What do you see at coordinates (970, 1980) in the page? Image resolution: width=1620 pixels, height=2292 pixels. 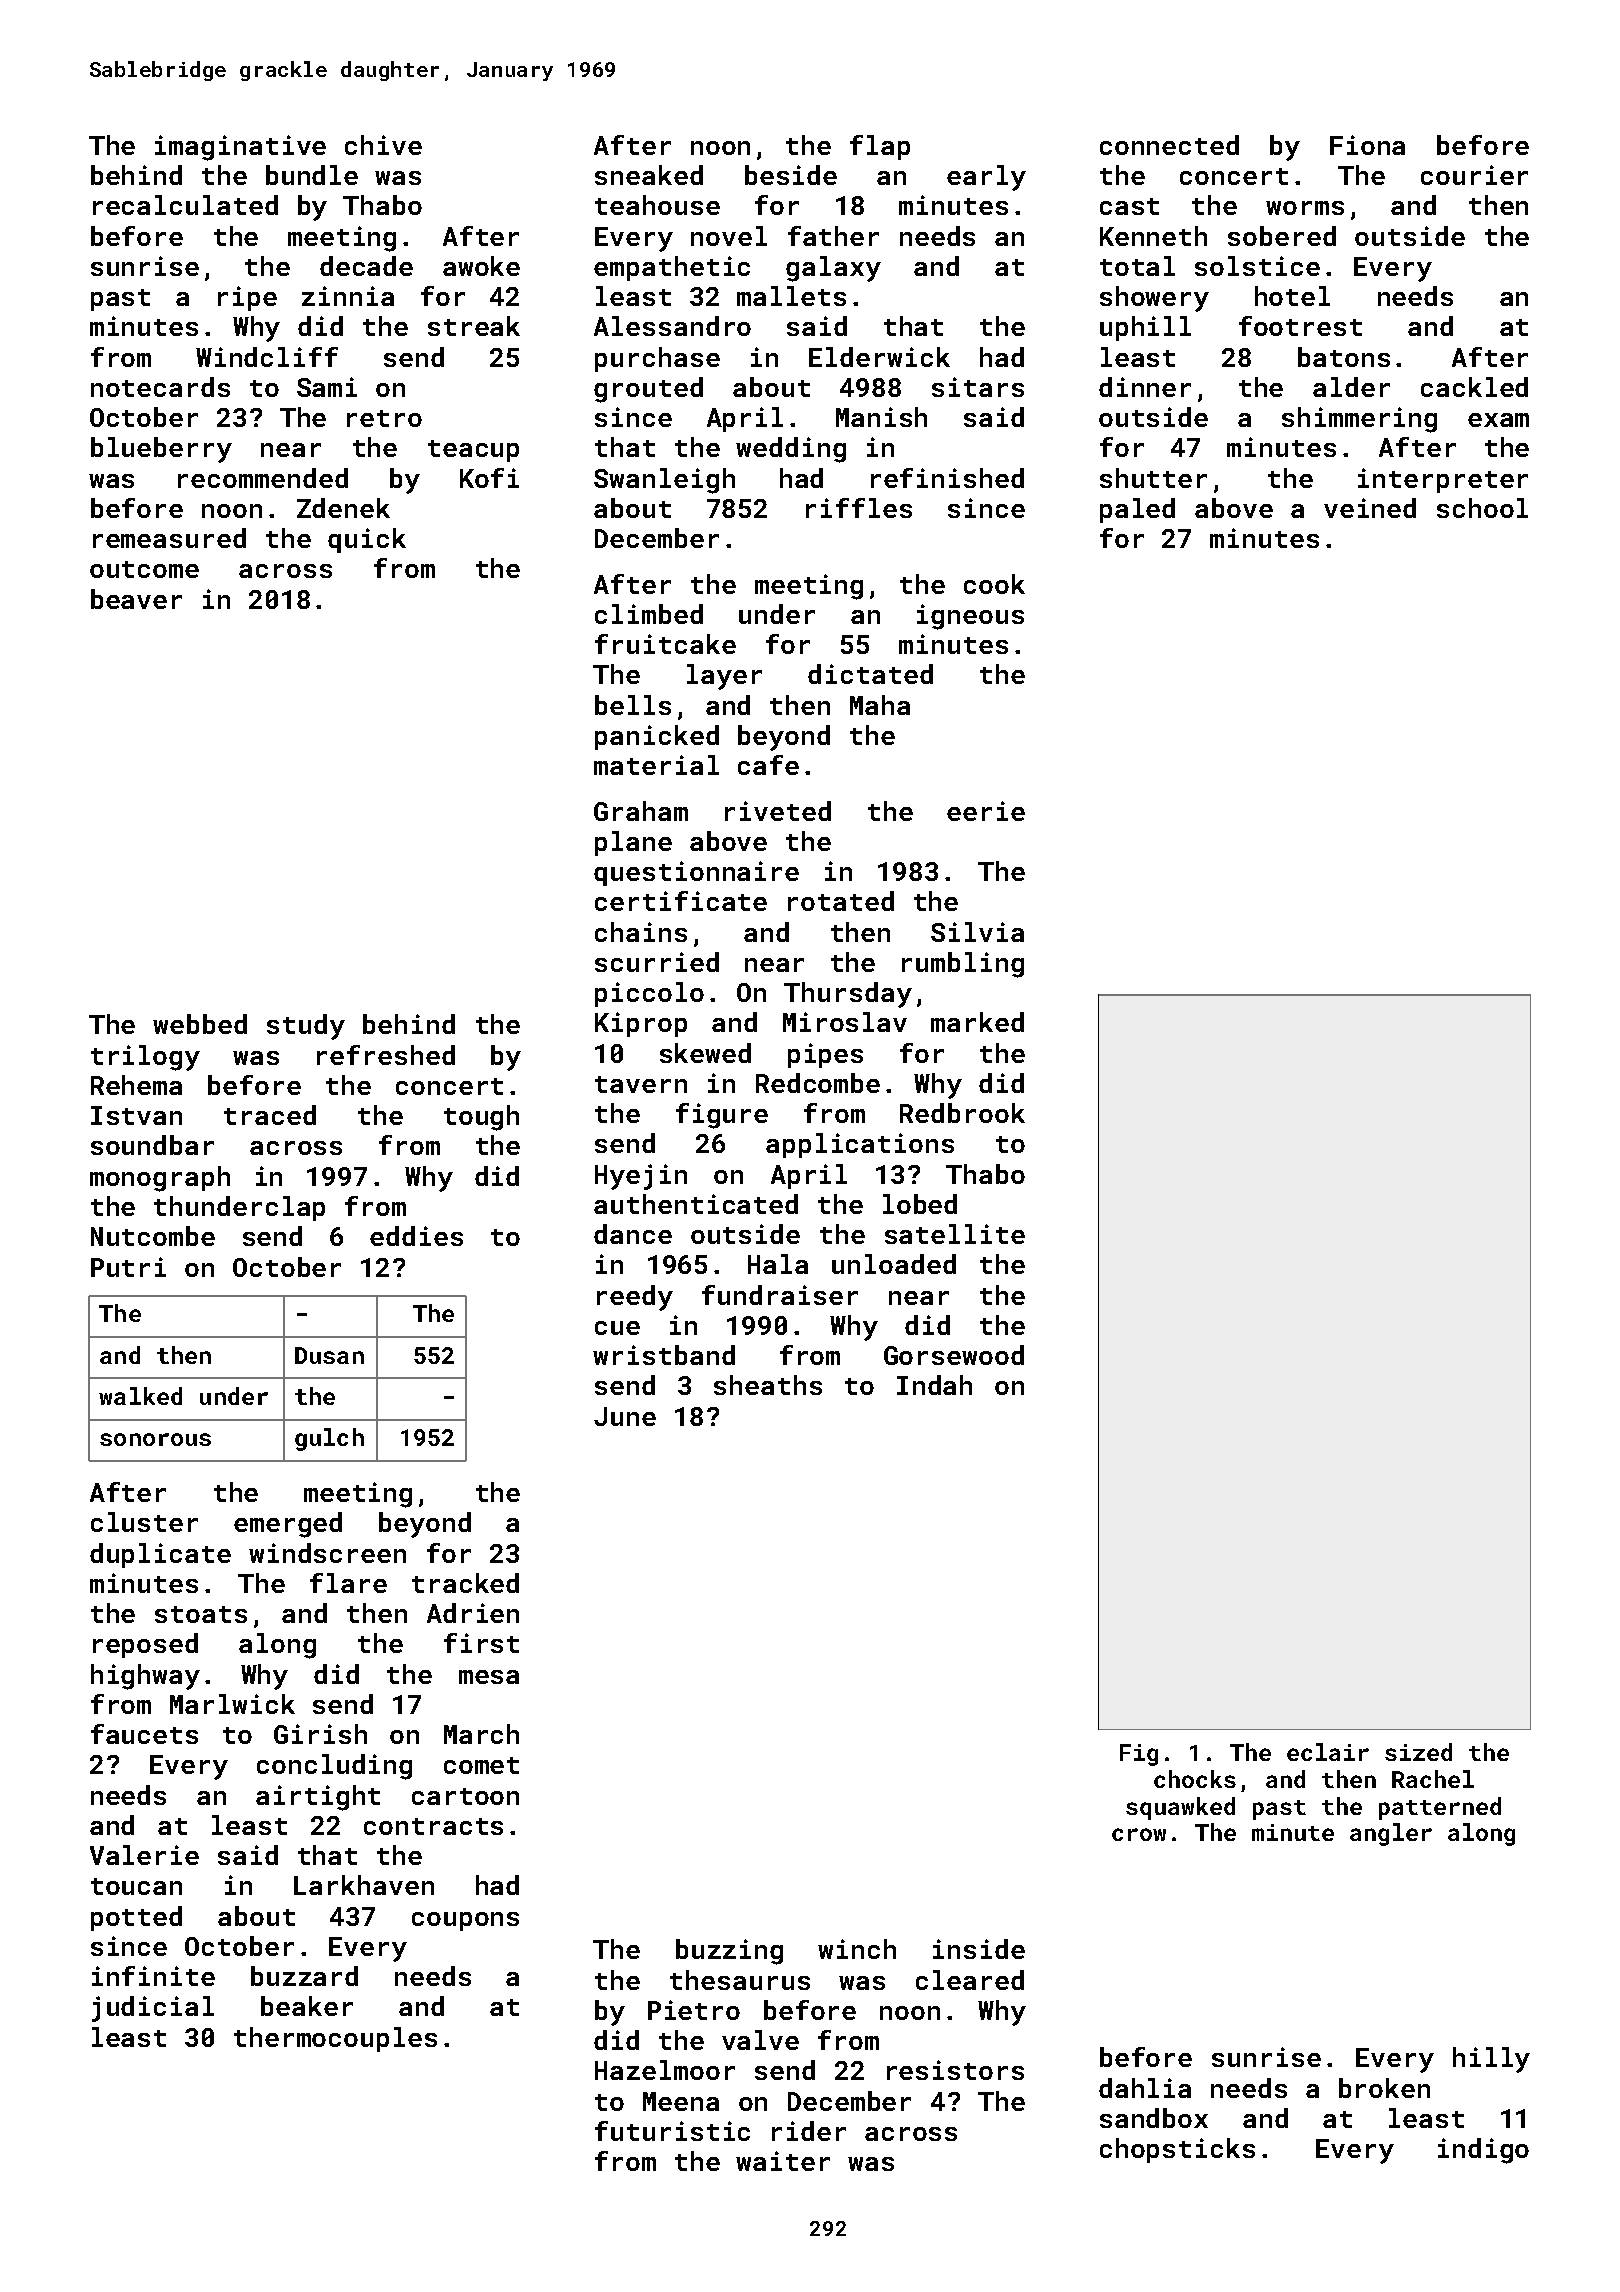 I see `cleared` at bounding box center [970, 1980].
